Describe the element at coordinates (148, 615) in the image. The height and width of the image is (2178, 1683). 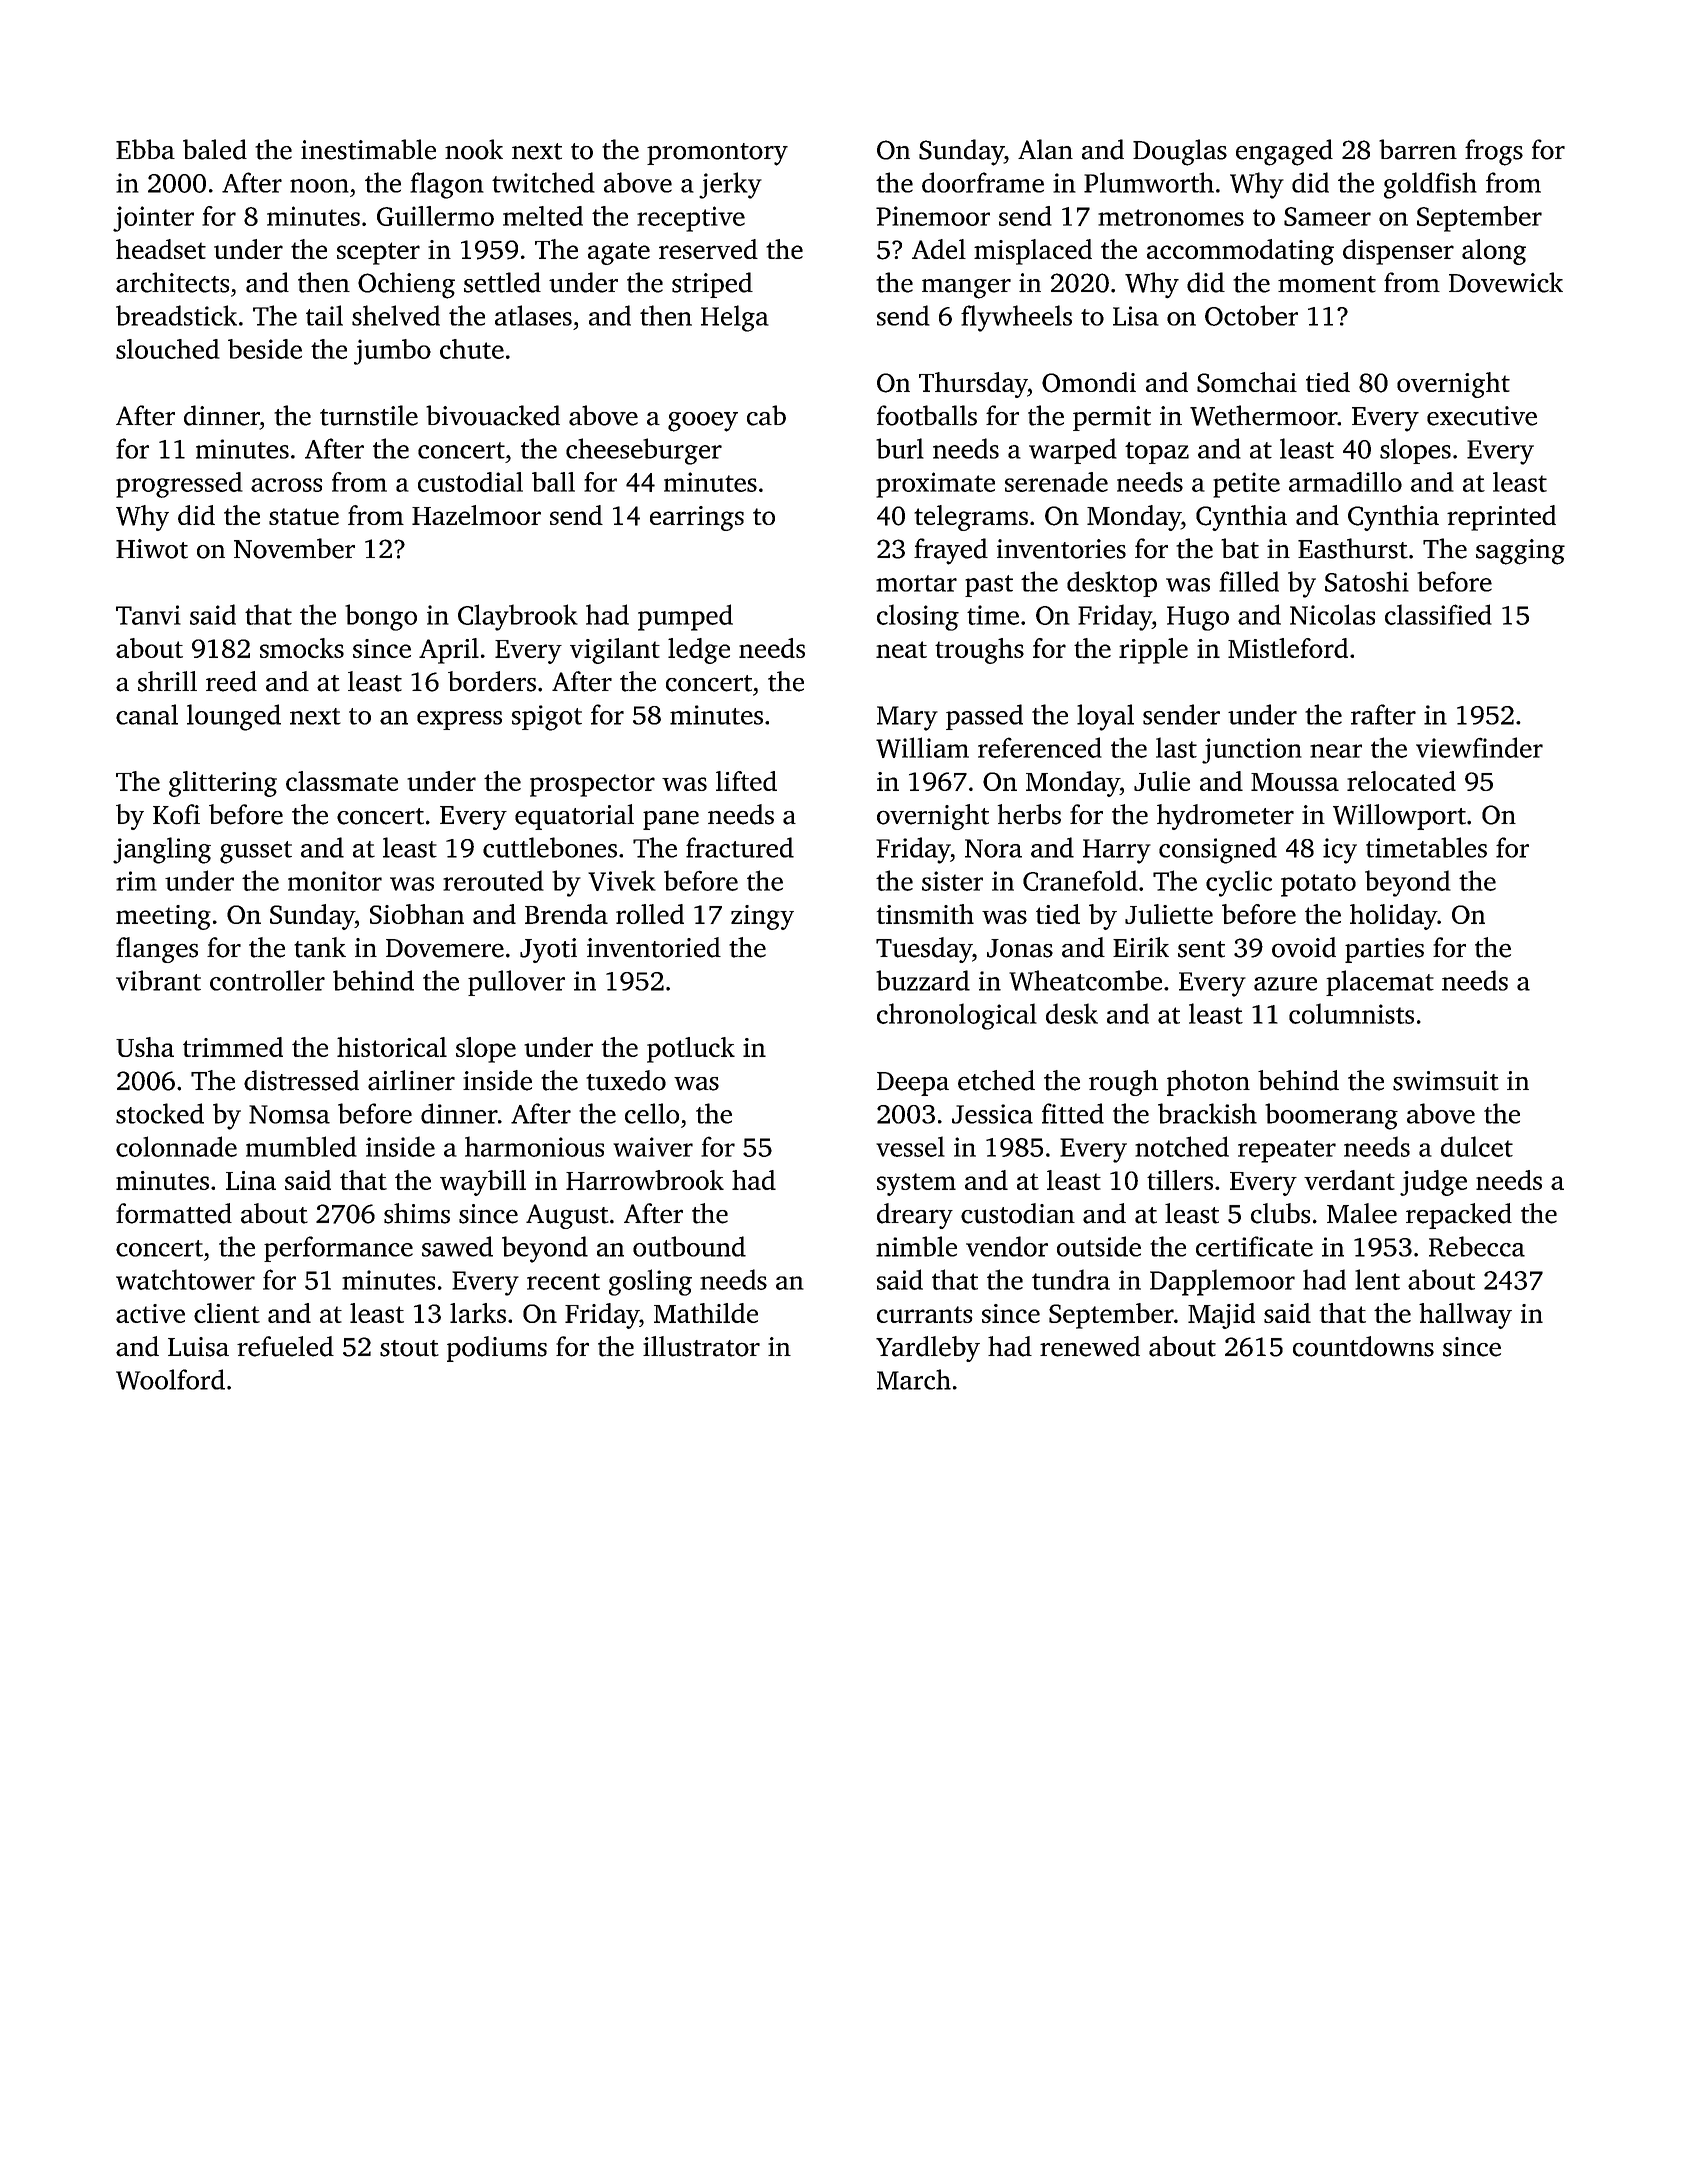
I see `Tanvi` at that location.
